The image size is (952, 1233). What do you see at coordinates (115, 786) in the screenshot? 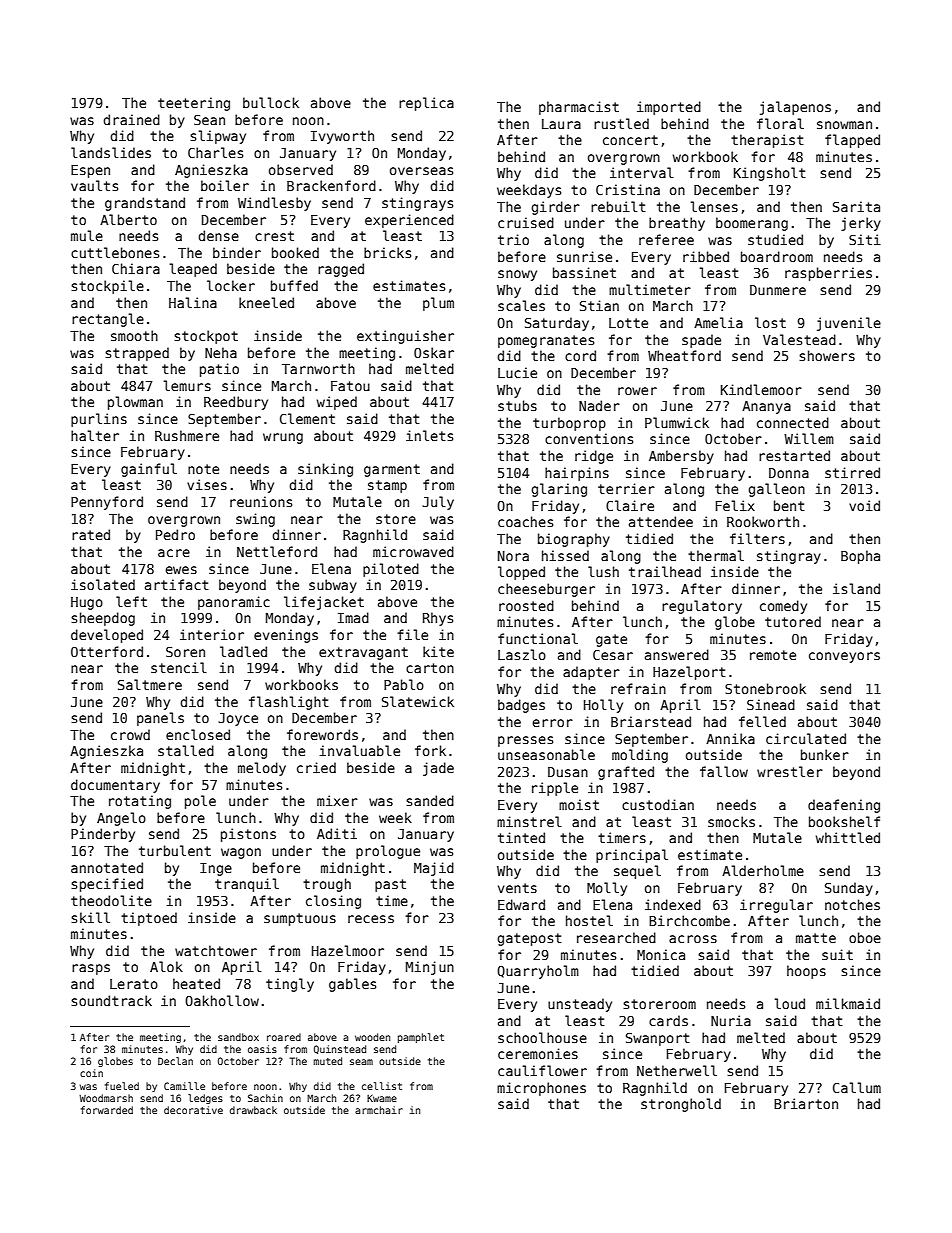
I see `documentary` at bounding box center [115, 786].
